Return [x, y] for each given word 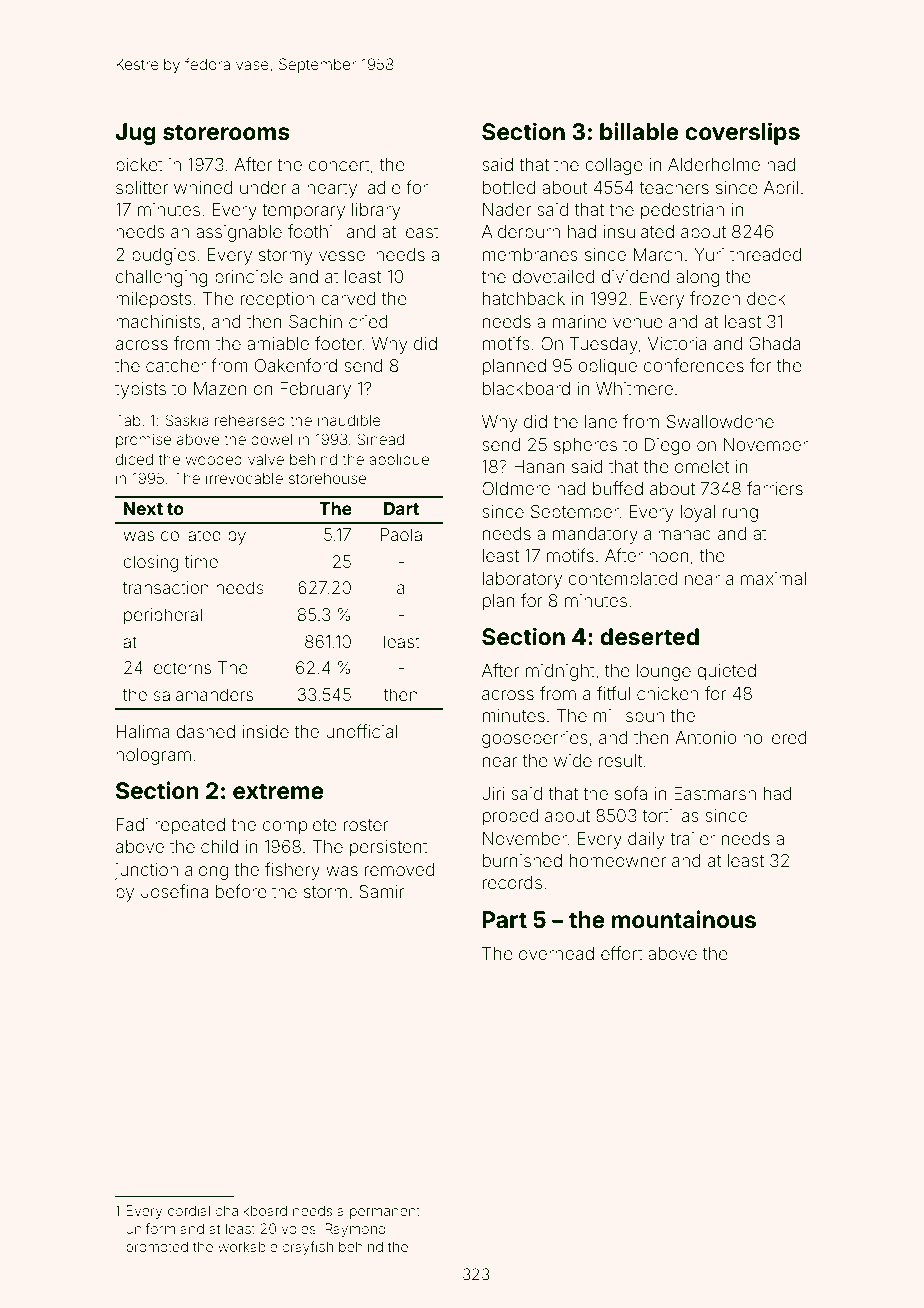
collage [614, 166]
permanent [385, 1212]
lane [601, 421]
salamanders [203, 694]
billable [639, 131]
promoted [157, 1248]
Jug [135, 134]
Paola [401, 534]
